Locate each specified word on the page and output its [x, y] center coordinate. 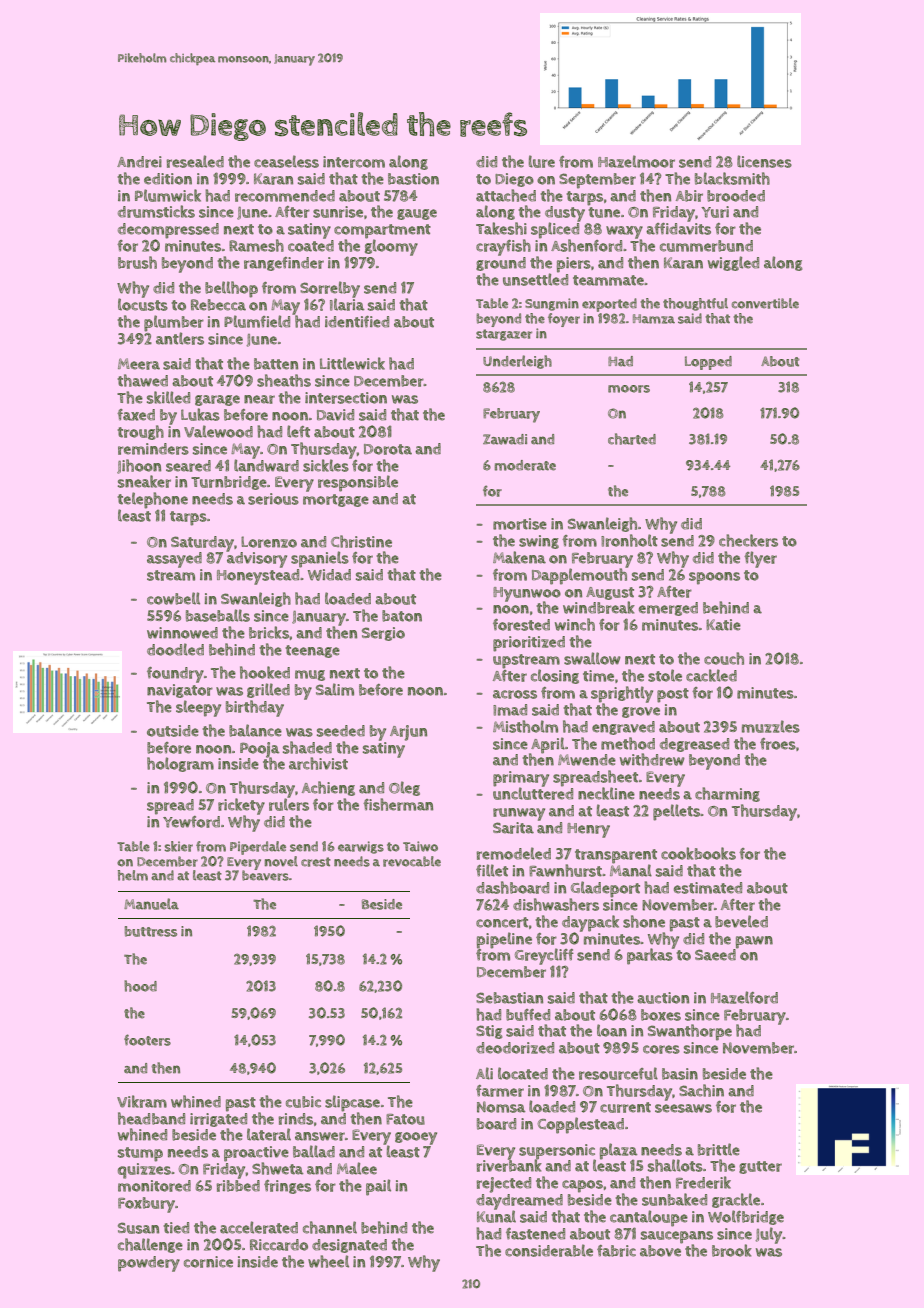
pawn [754, 942]
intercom [354, 162]
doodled [175, 649]
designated [349, 1246]
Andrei [139, 162]
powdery [149, 1264]
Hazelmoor [636, 161]
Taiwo [420, 846]
